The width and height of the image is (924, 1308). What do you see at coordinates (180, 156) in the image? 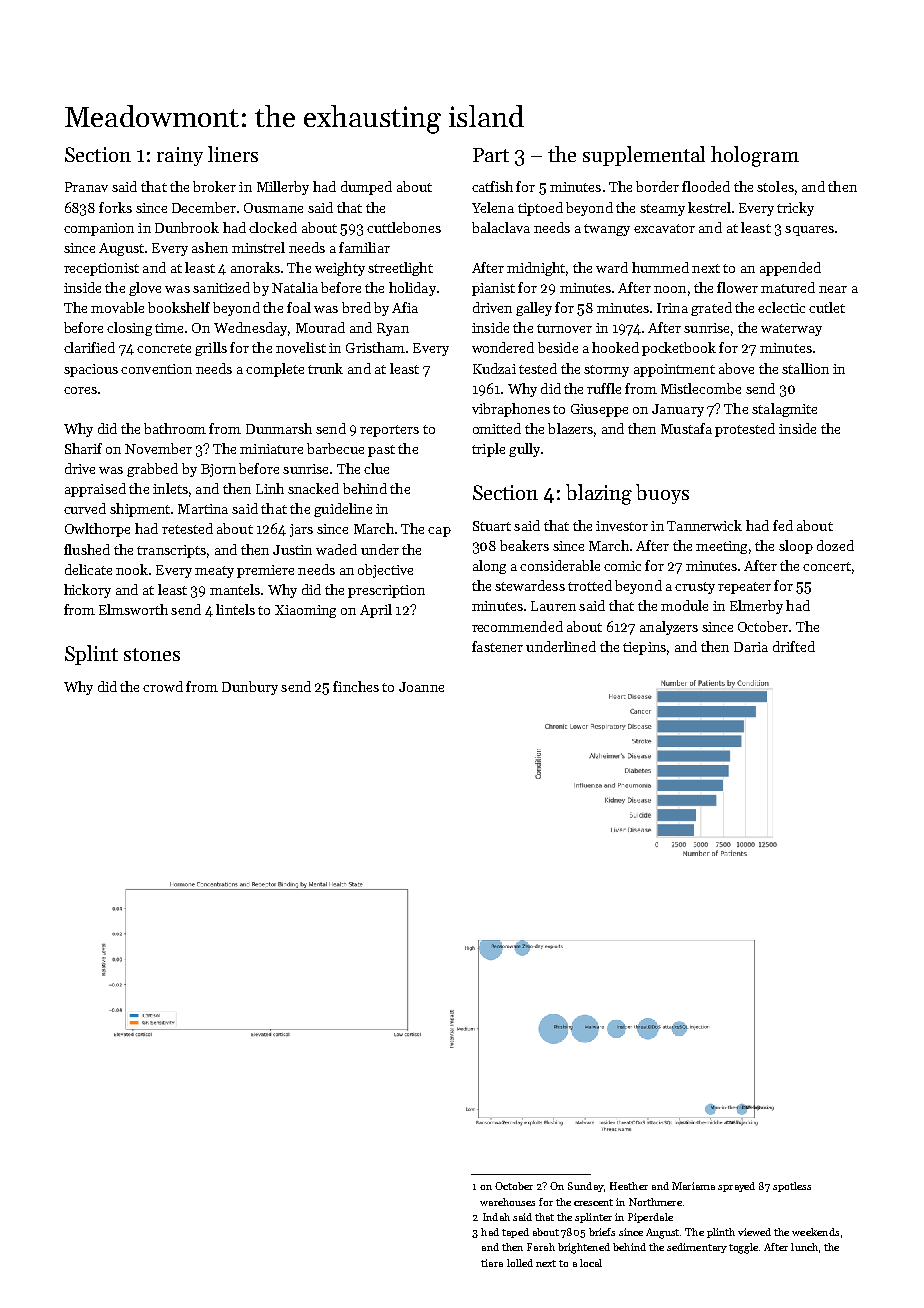
I see `rainy` at bounding box center [180, 156].
